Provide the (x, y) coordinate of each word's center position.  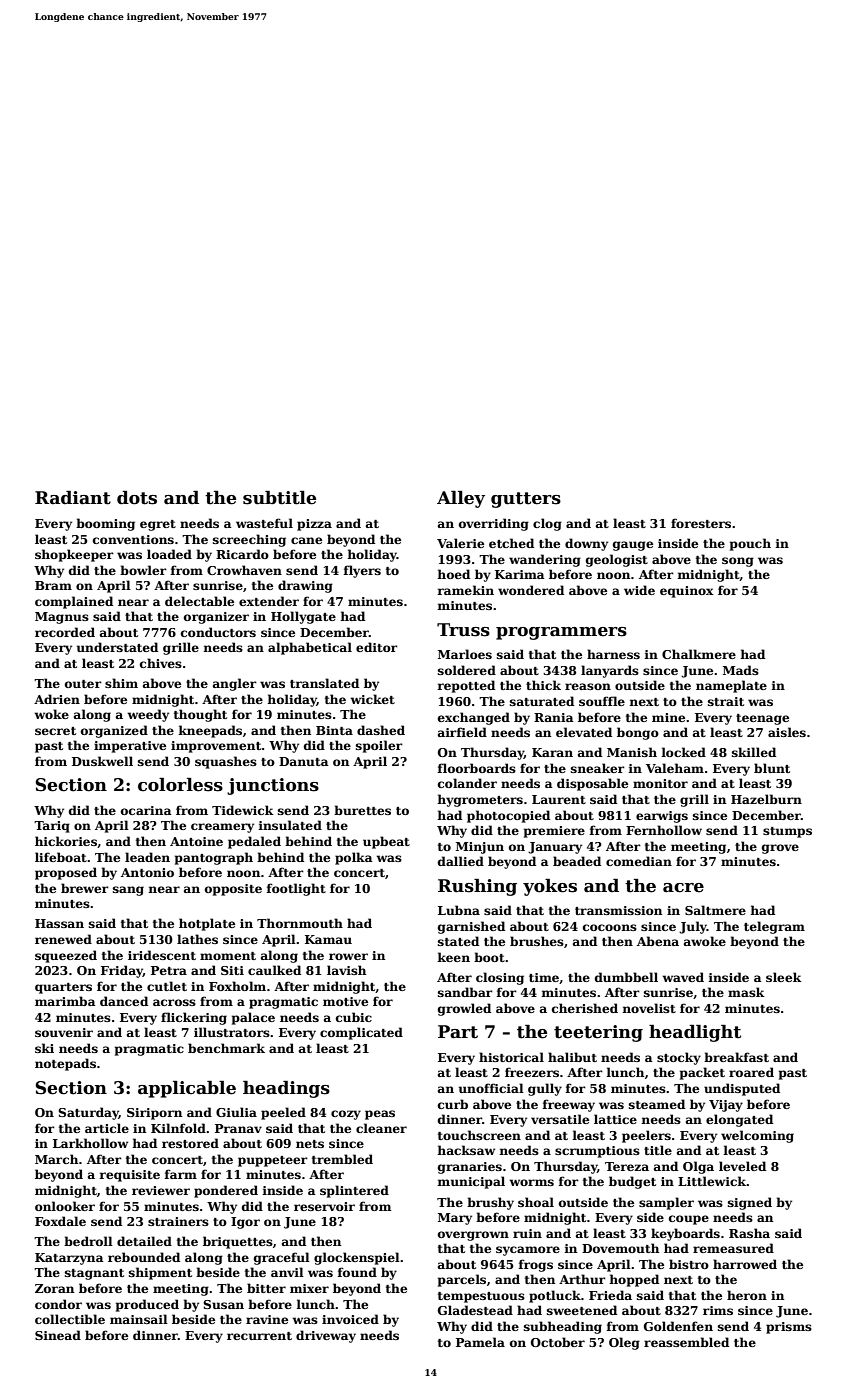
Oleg (624, 1343)
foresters (701, 523)
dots (137, 498)
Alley (461, 499)
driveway (326, 1336)
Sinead (58, 1335)
